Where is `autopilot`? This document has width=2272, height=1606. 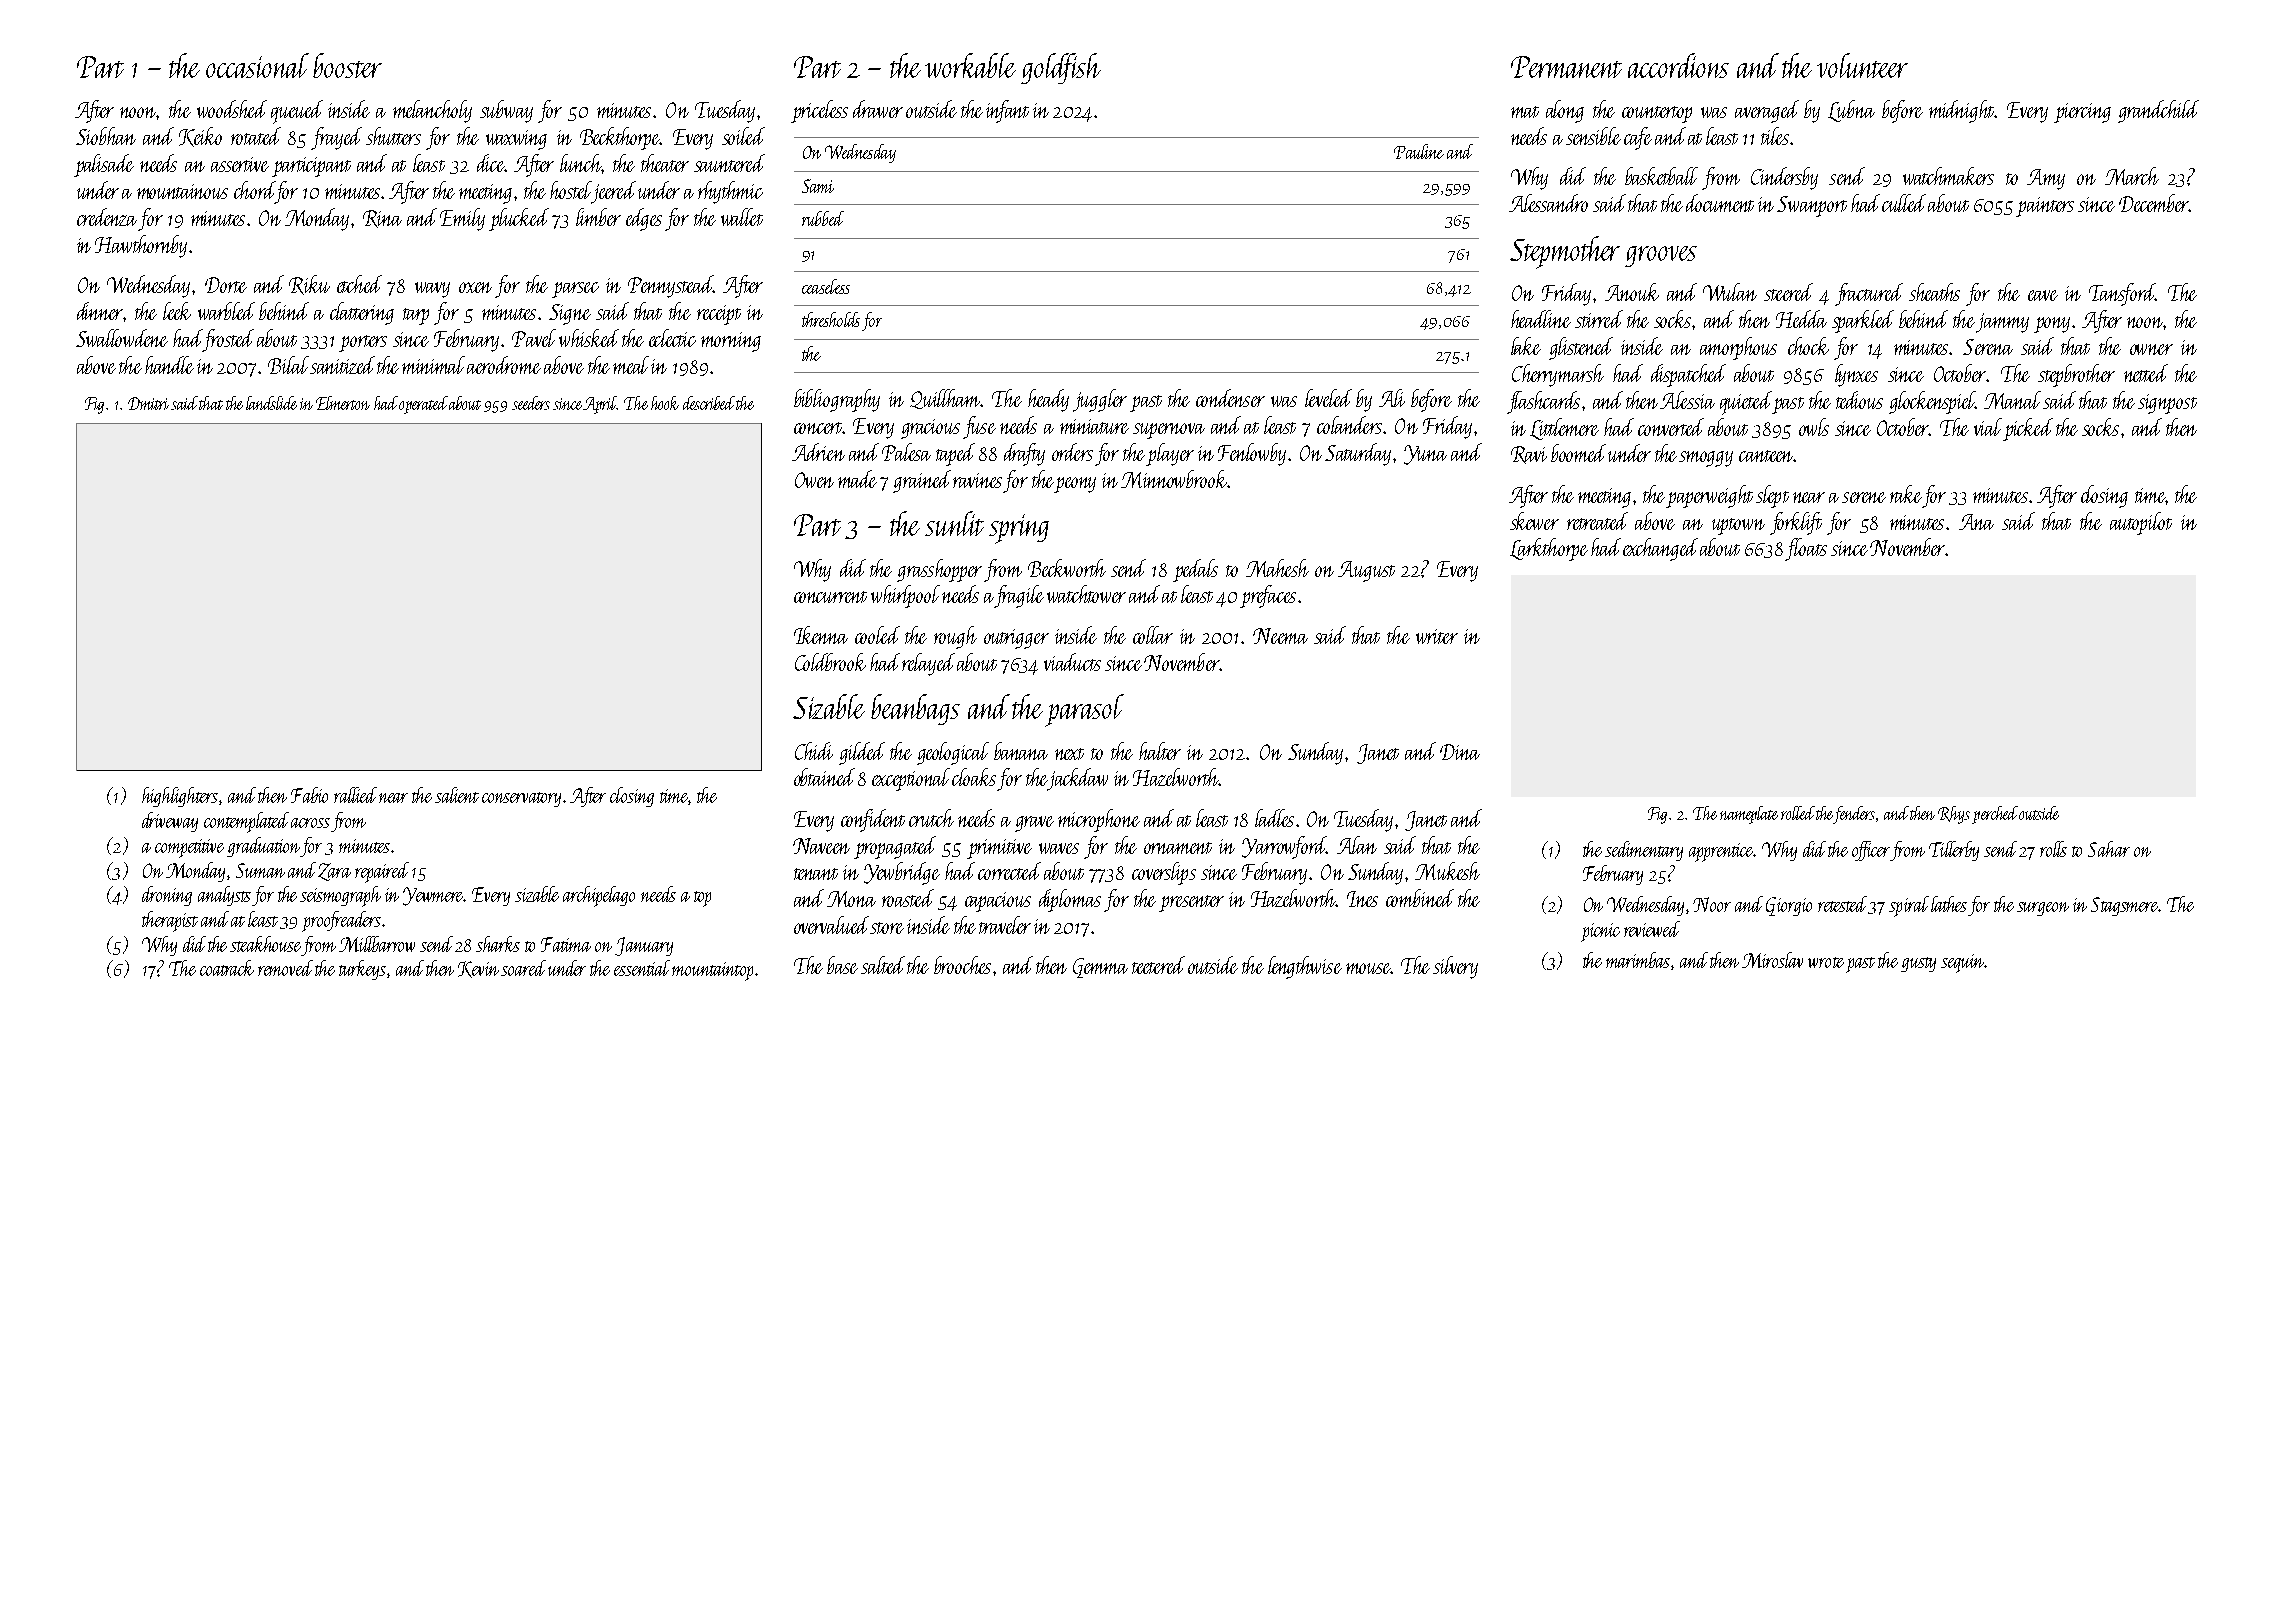 autopilot is located at coordinates (2141, 523).
